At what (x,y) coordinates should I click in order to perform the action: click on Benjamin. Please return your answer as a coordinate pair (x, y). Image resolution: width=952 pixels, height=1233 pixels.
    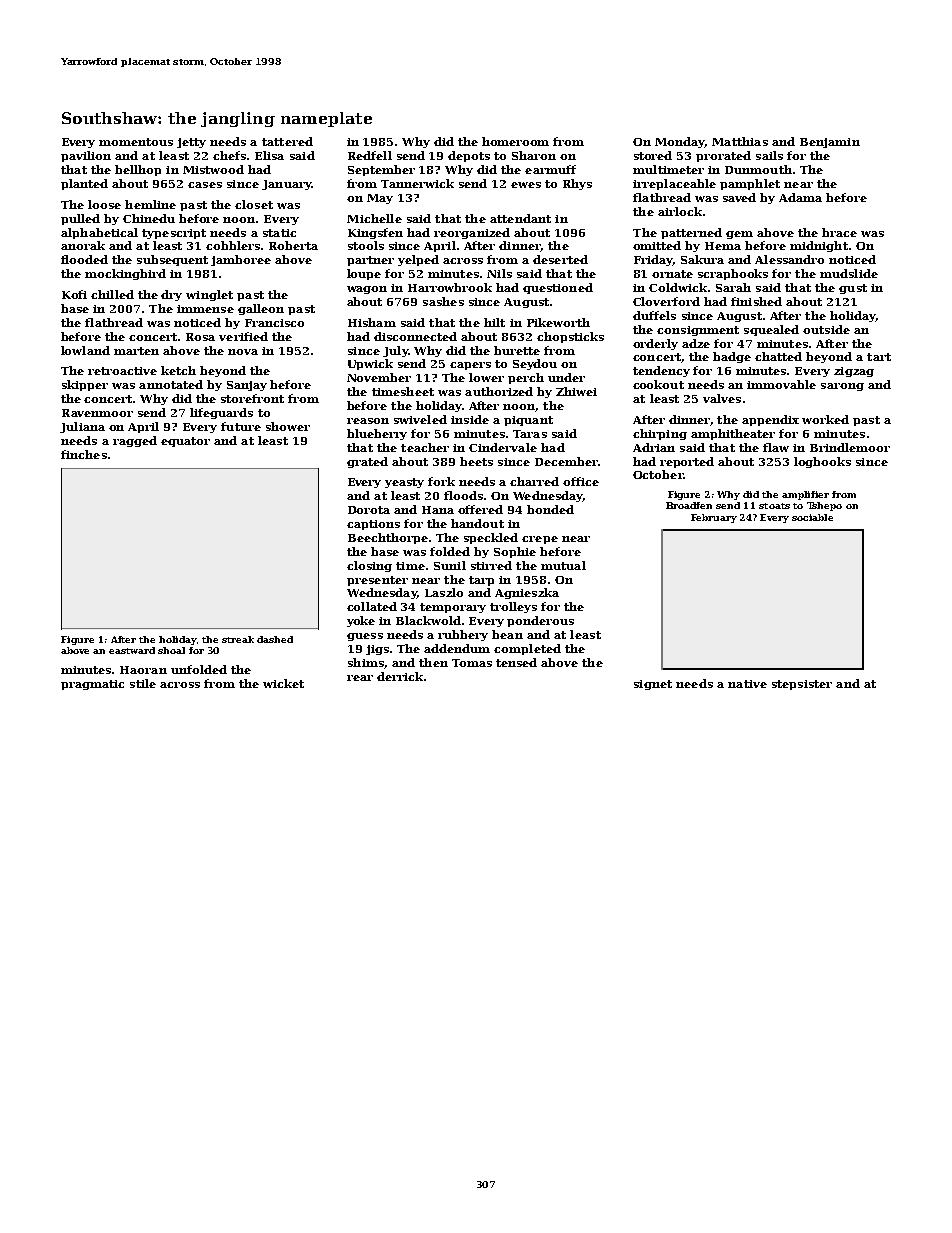
    Looking at the image, I should click on (830, 143).
